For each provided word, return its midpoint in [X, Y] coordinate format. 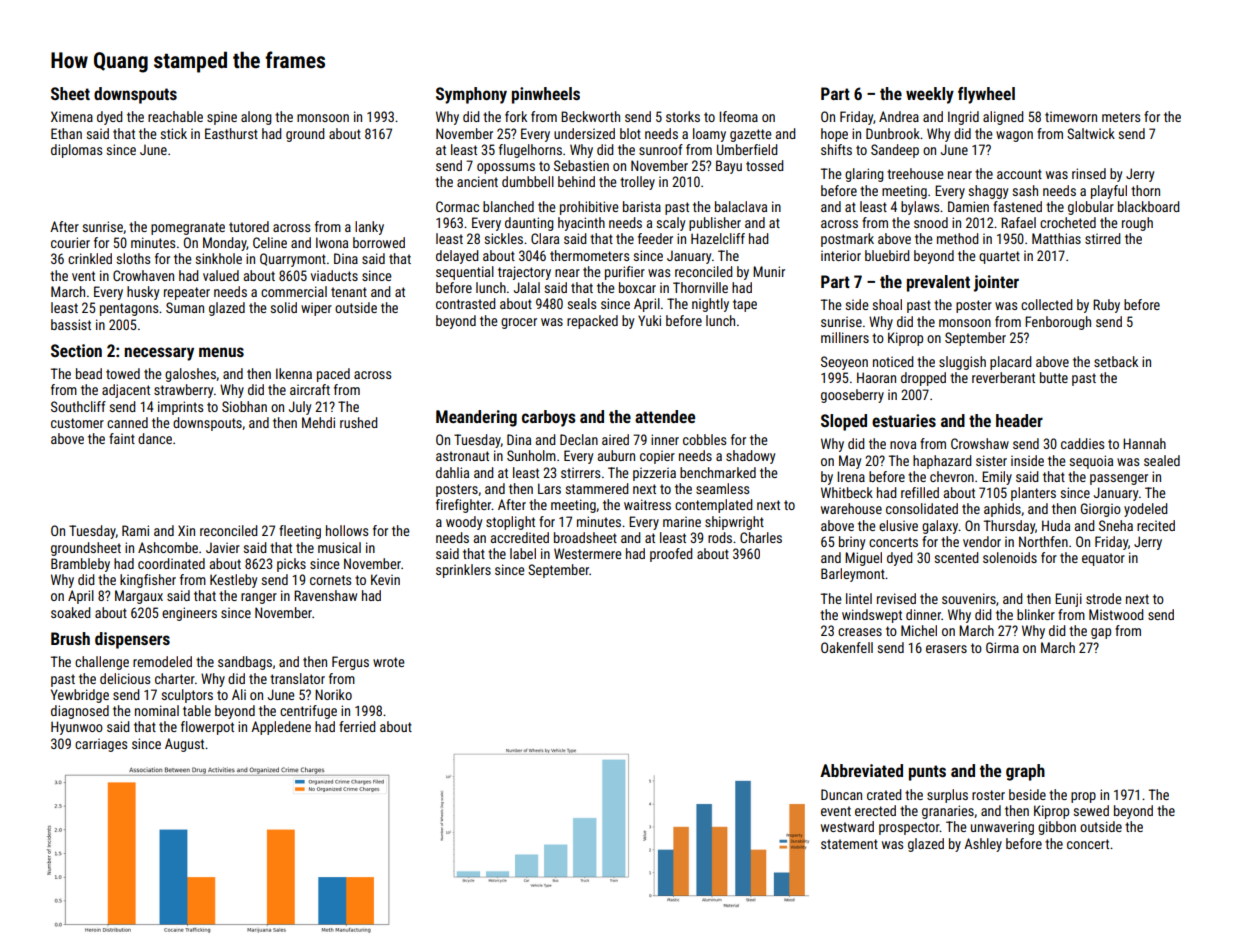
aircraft [310, 389]
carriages [101, 745]
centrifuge [308, 712]
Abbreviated [861, 770]
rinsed [1089, 173]
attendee [665, 416]
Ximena [72, 116]
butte [1054, 377]
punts [927, 773]
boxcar [637, 287]
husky [143, 293]
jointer [996, 283]
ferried [357, 726]
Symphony [471, 95]
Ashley [983, 845]
